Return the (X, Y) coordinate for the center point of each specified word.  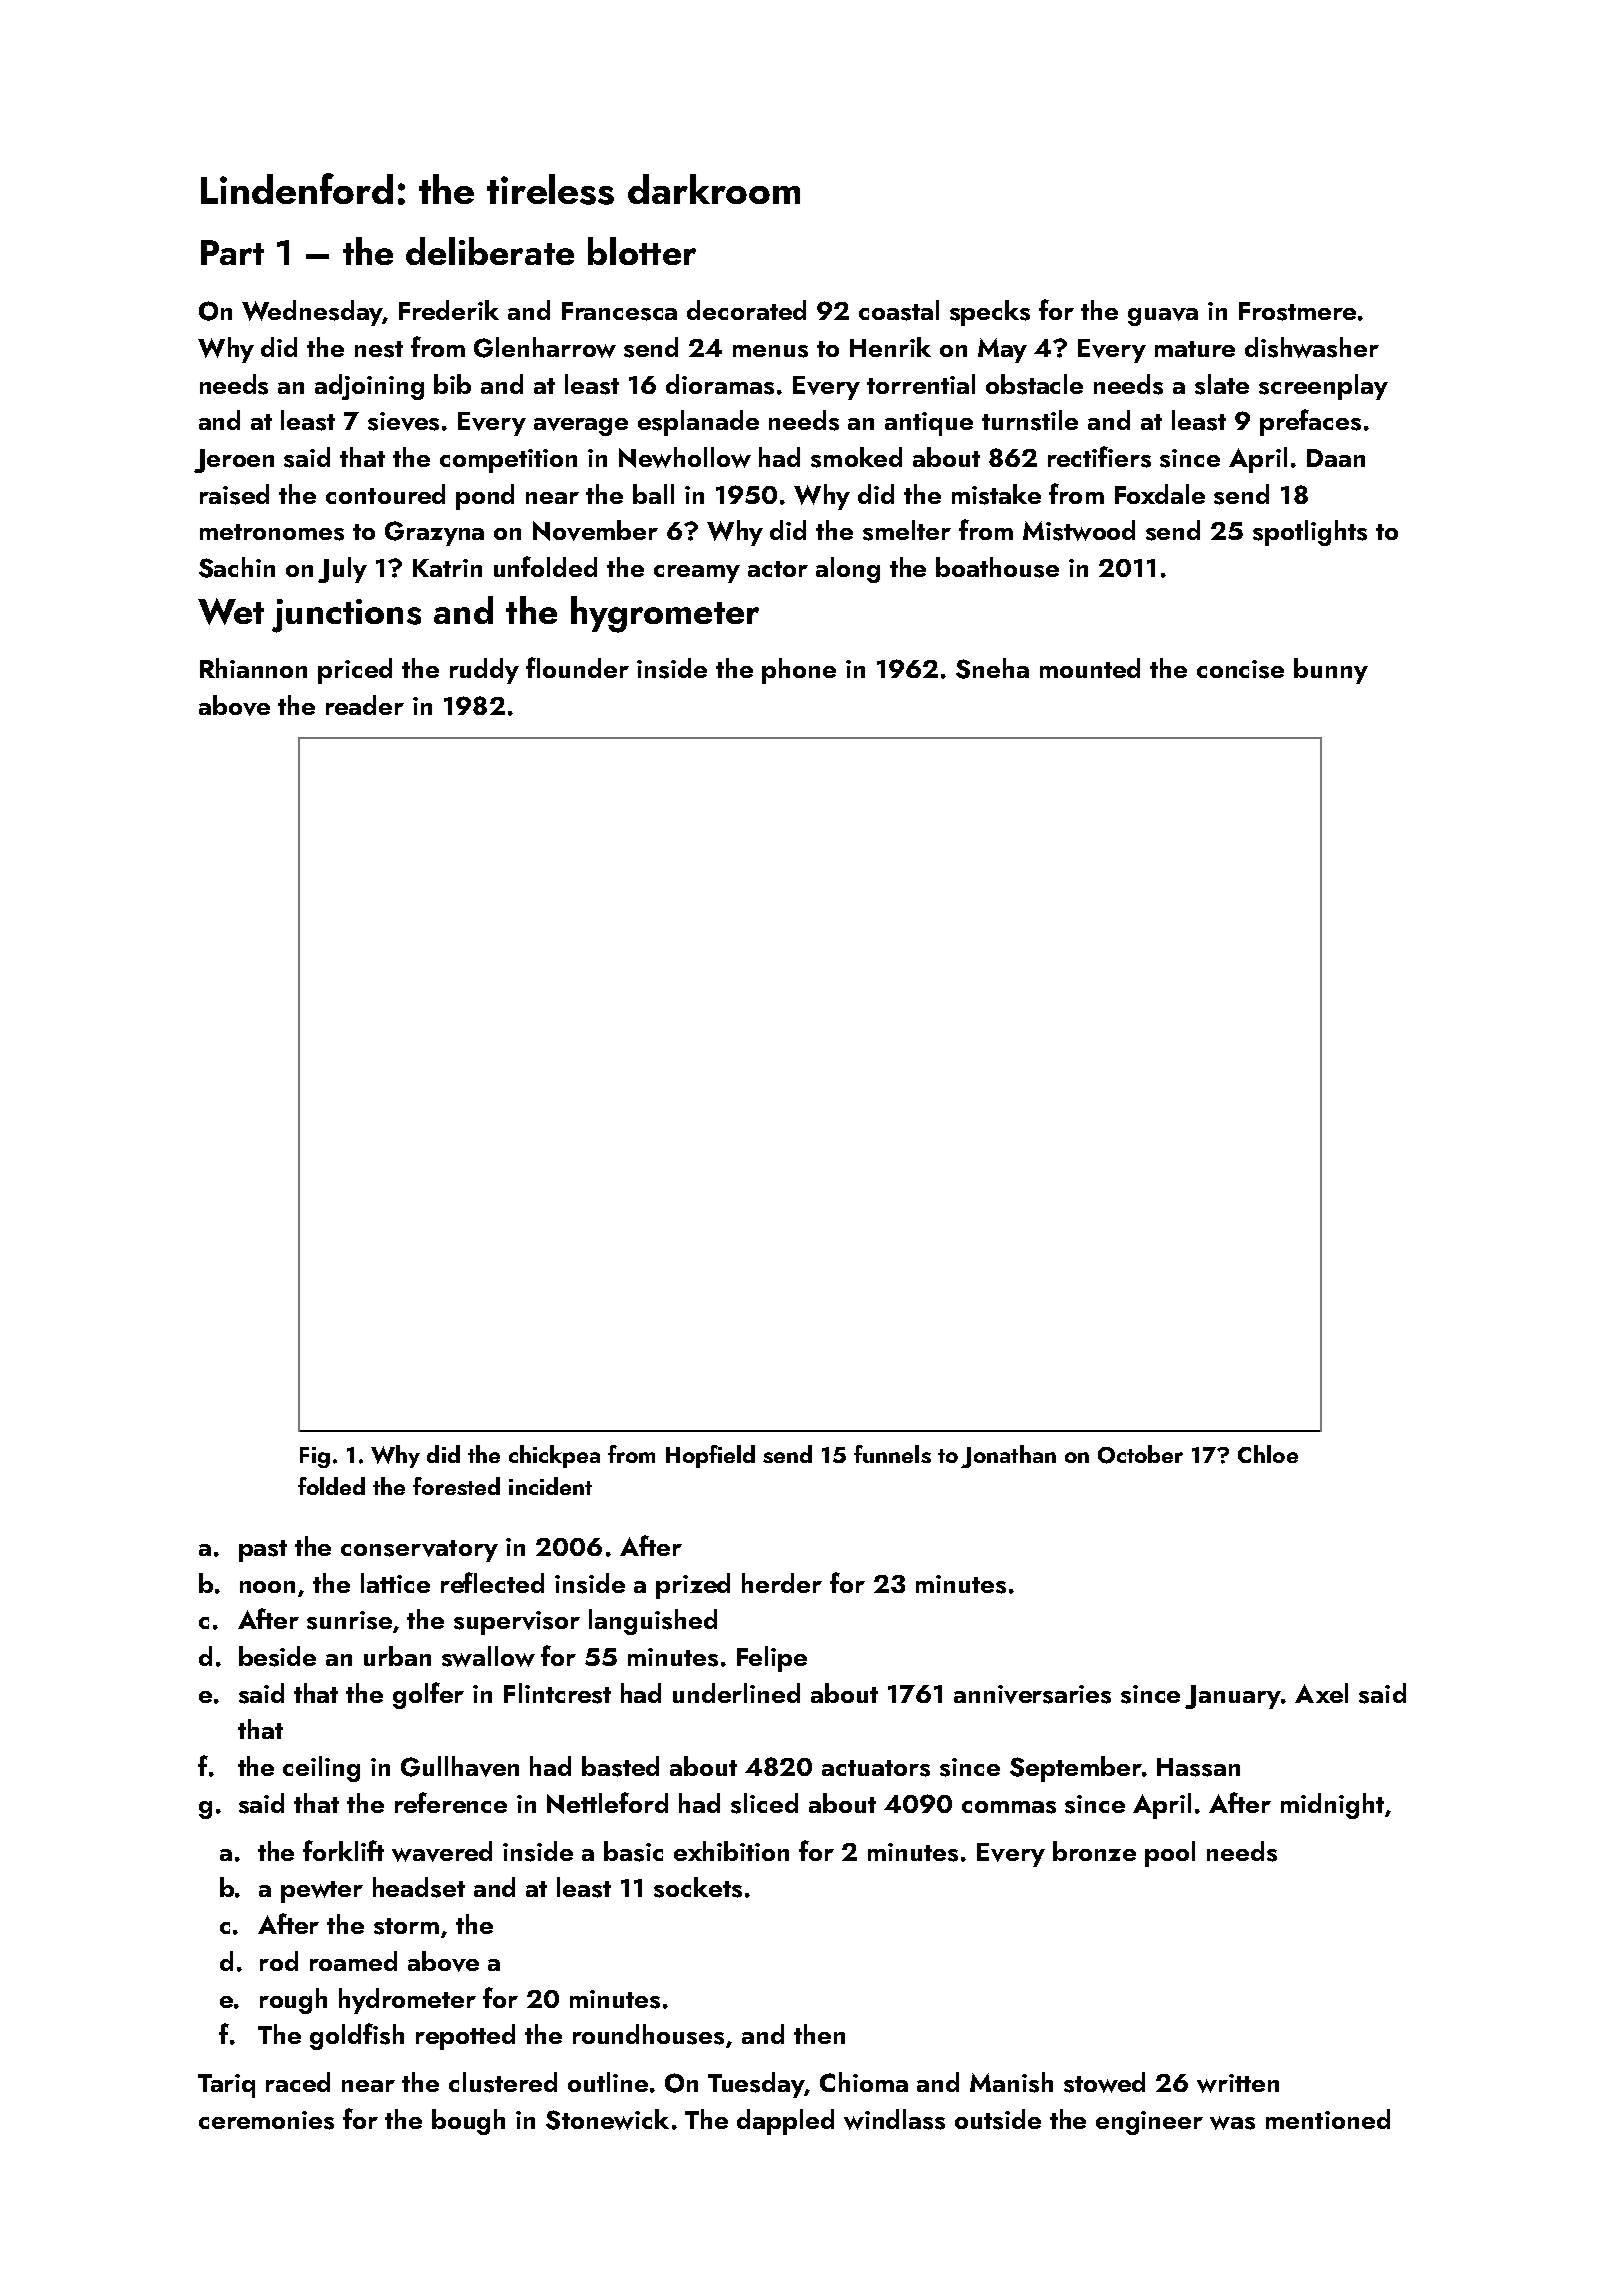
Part (232, 252)
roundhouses (648, 2034)
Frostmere (1297, 311)
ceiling (321, 1769)
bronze (1094, 1851)
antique (929, 424)
